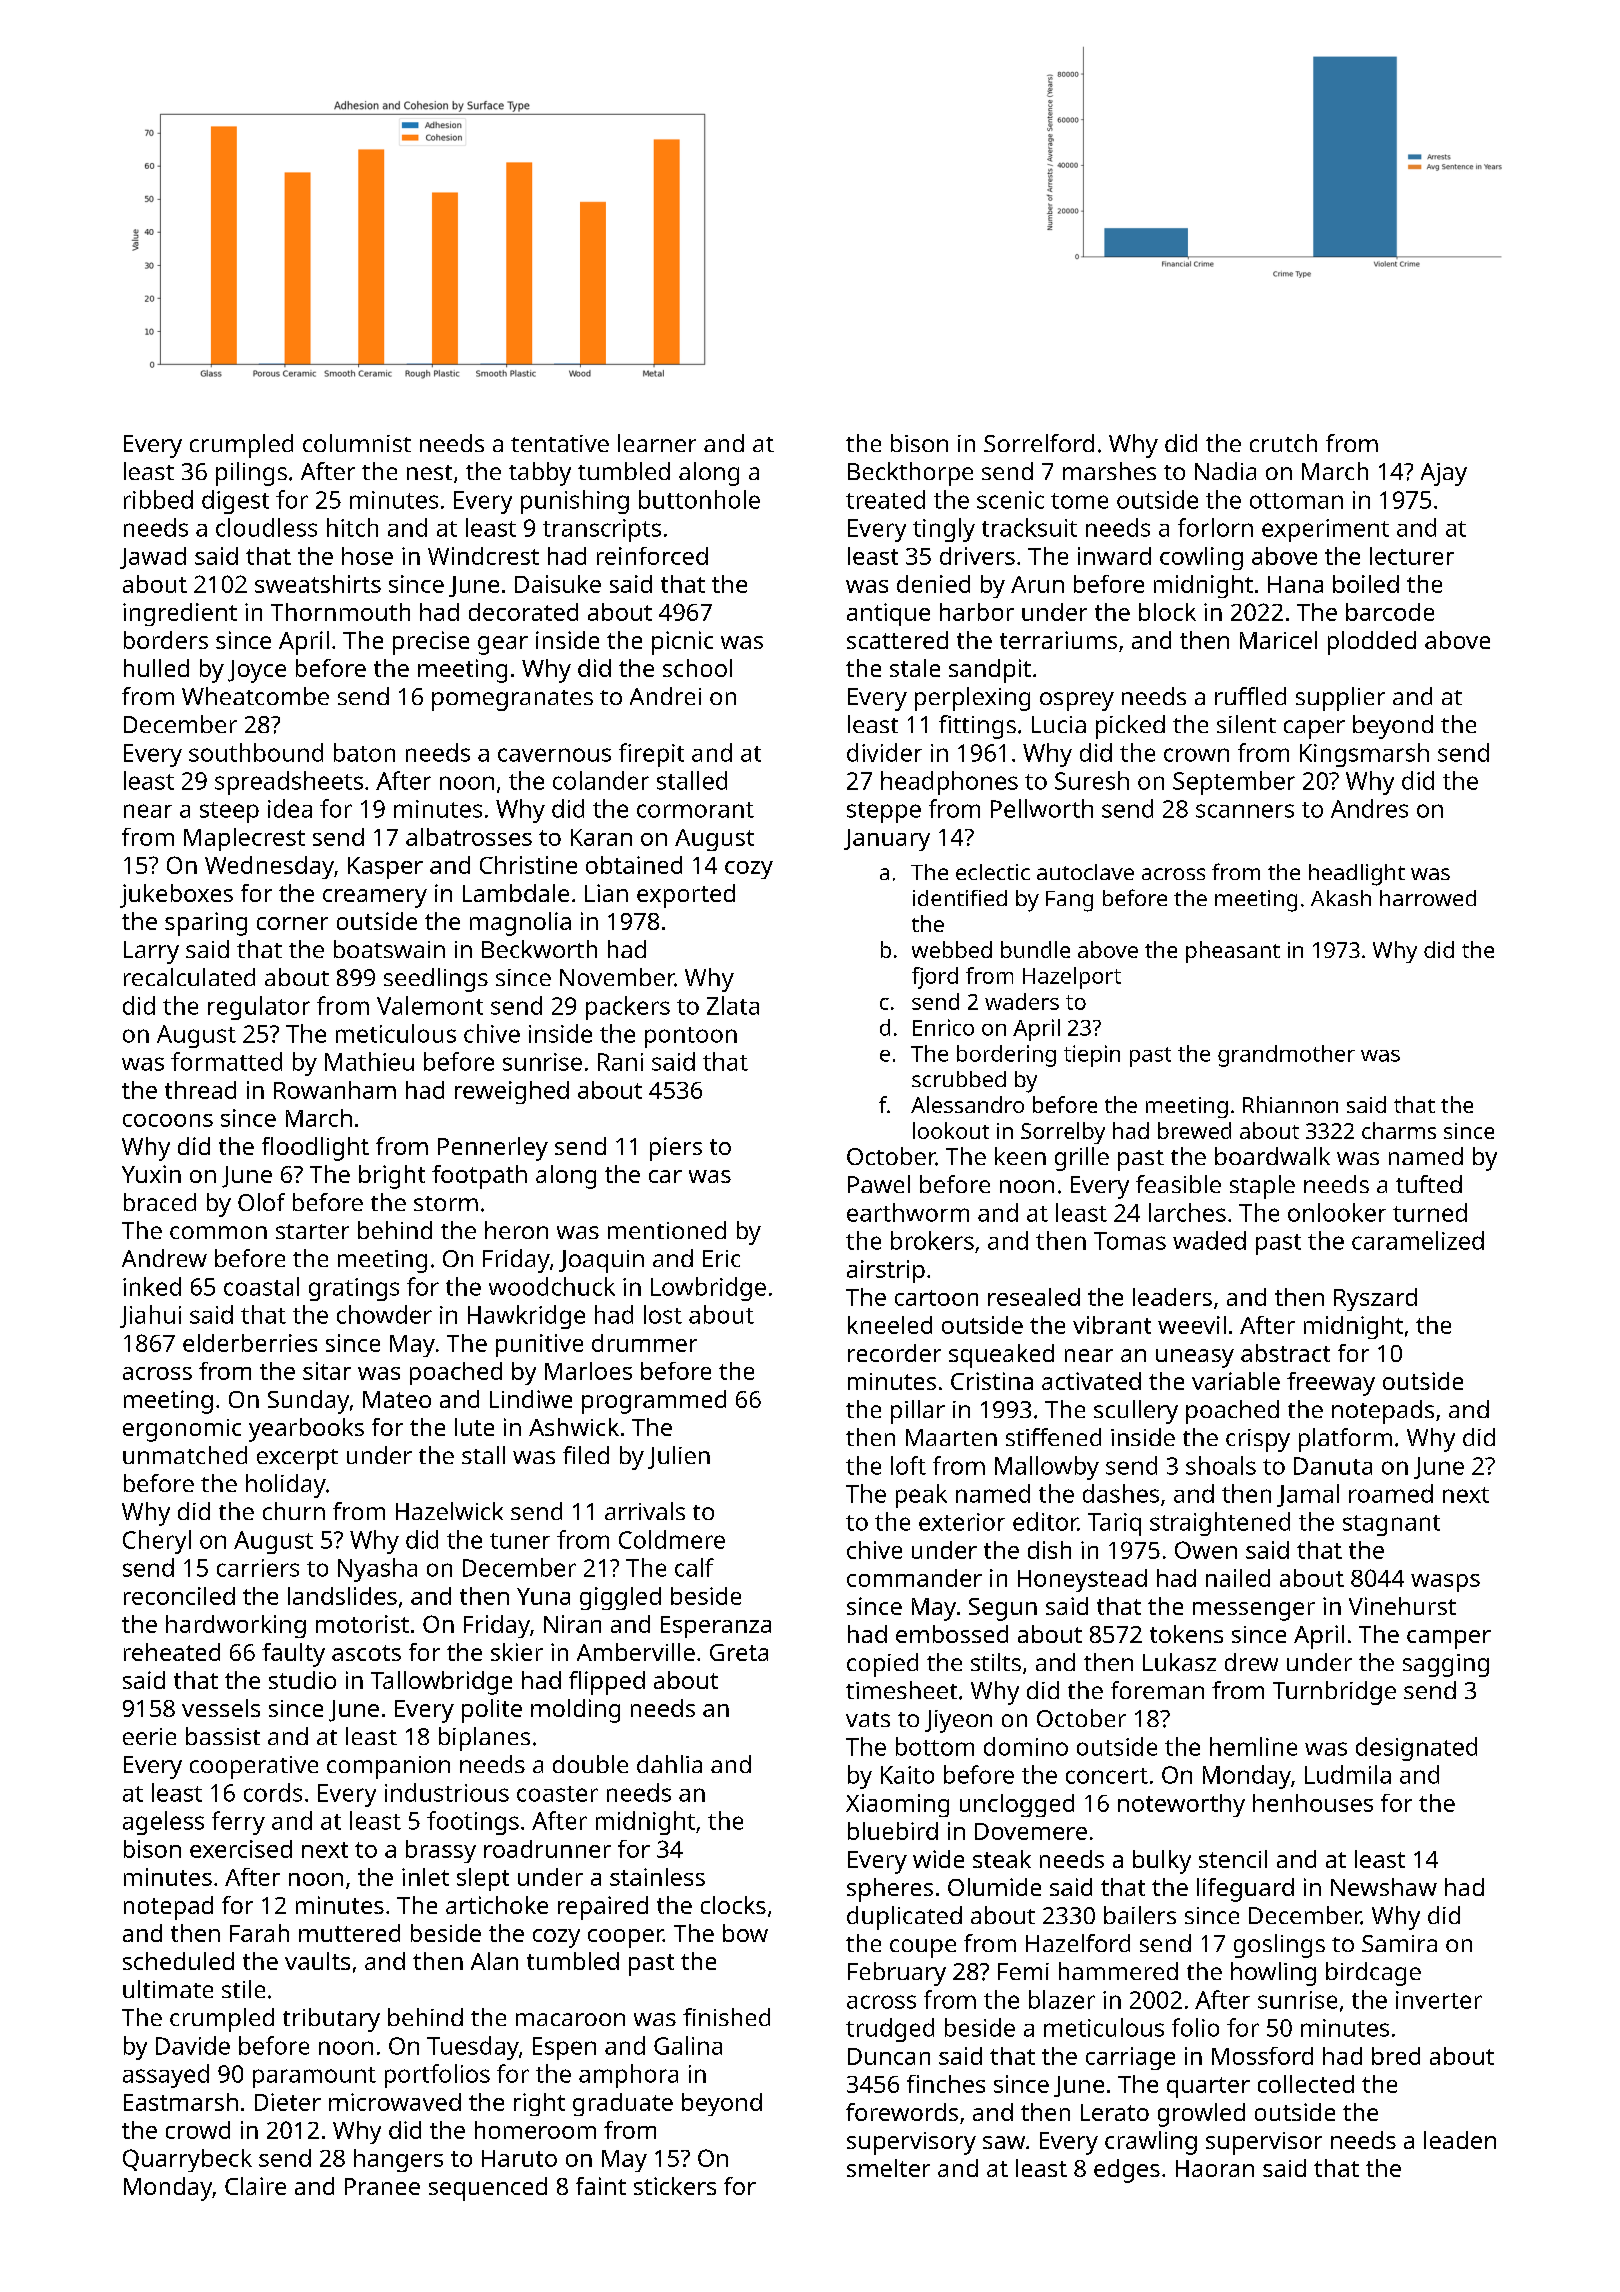 The image size is (1620, 2292). What do you see at coordinates (606, 893) in the image?
I see `Lian` at bounding box center [606, 893].
